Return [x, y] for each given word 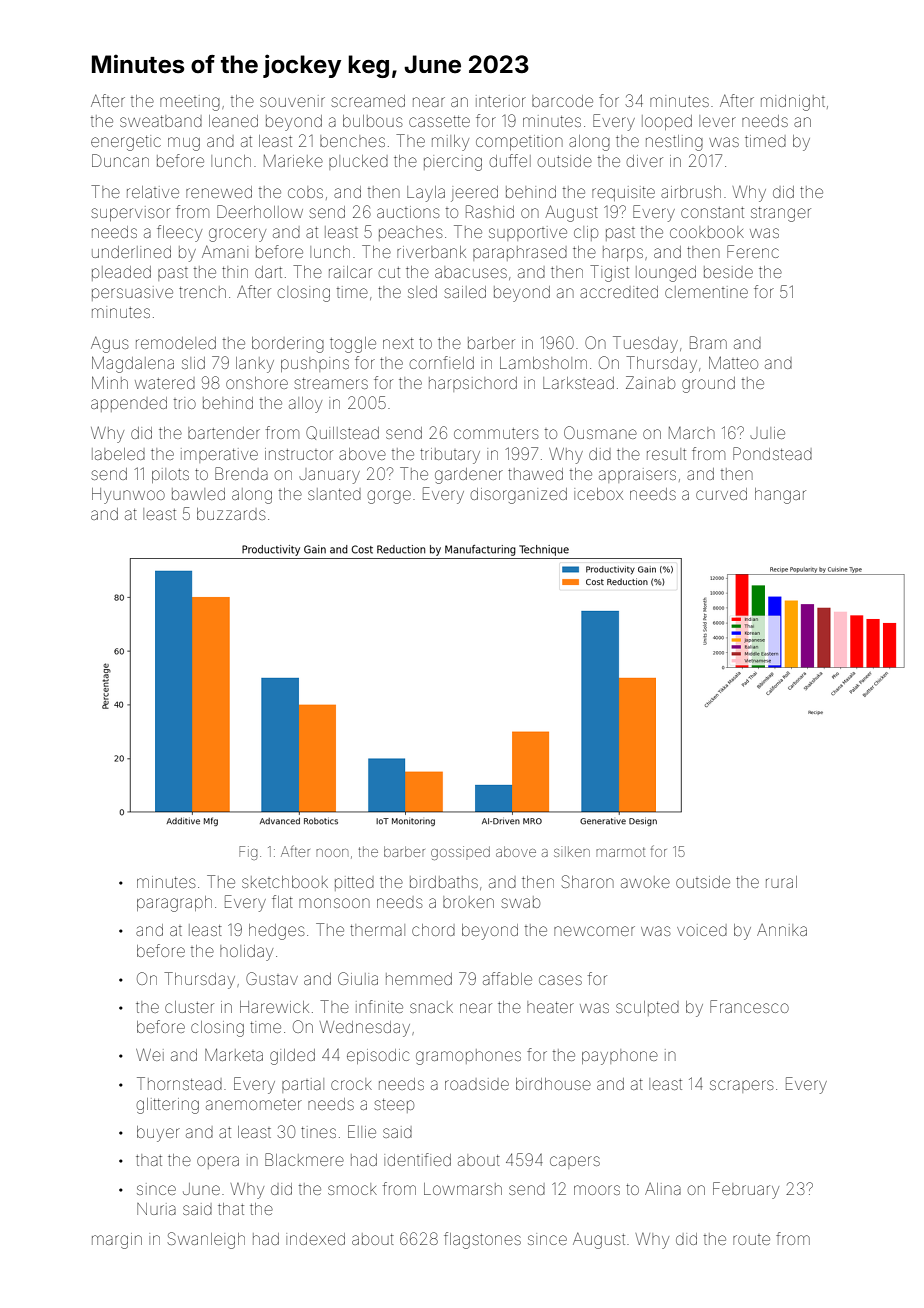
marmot [620, 852]
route [751, 1240]
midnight [793, 103]
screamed [368, 101]
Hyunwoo [128, 496]
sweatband [161, 121]
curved [721, 494]
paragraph [174, 904]
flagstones [482, 1240]
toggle [353, 345]
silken [572, 852]
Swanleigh [206, 1240]
